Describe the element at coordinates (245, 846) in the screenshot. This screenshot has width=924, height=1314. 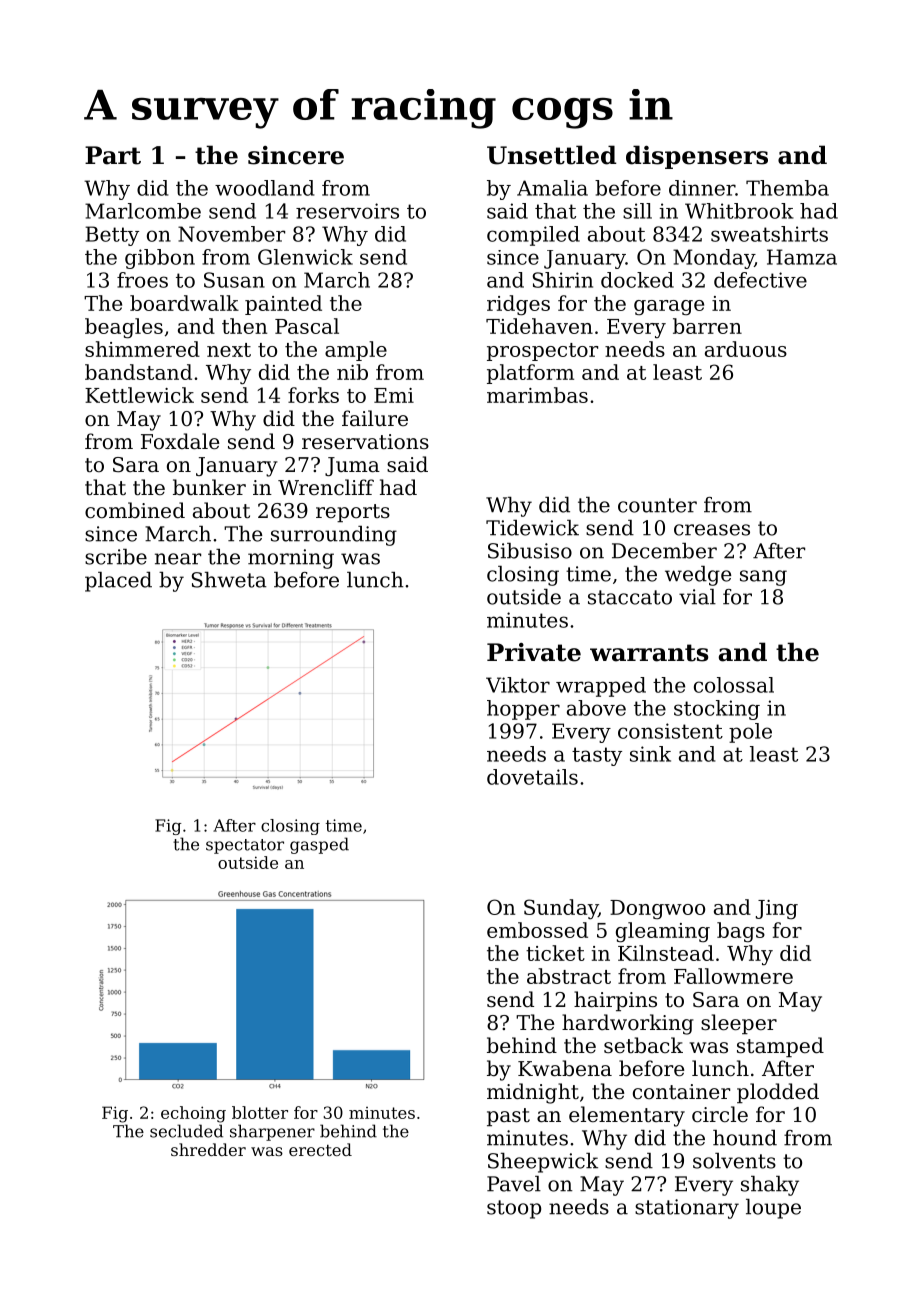
I see `spectator` at that location.
